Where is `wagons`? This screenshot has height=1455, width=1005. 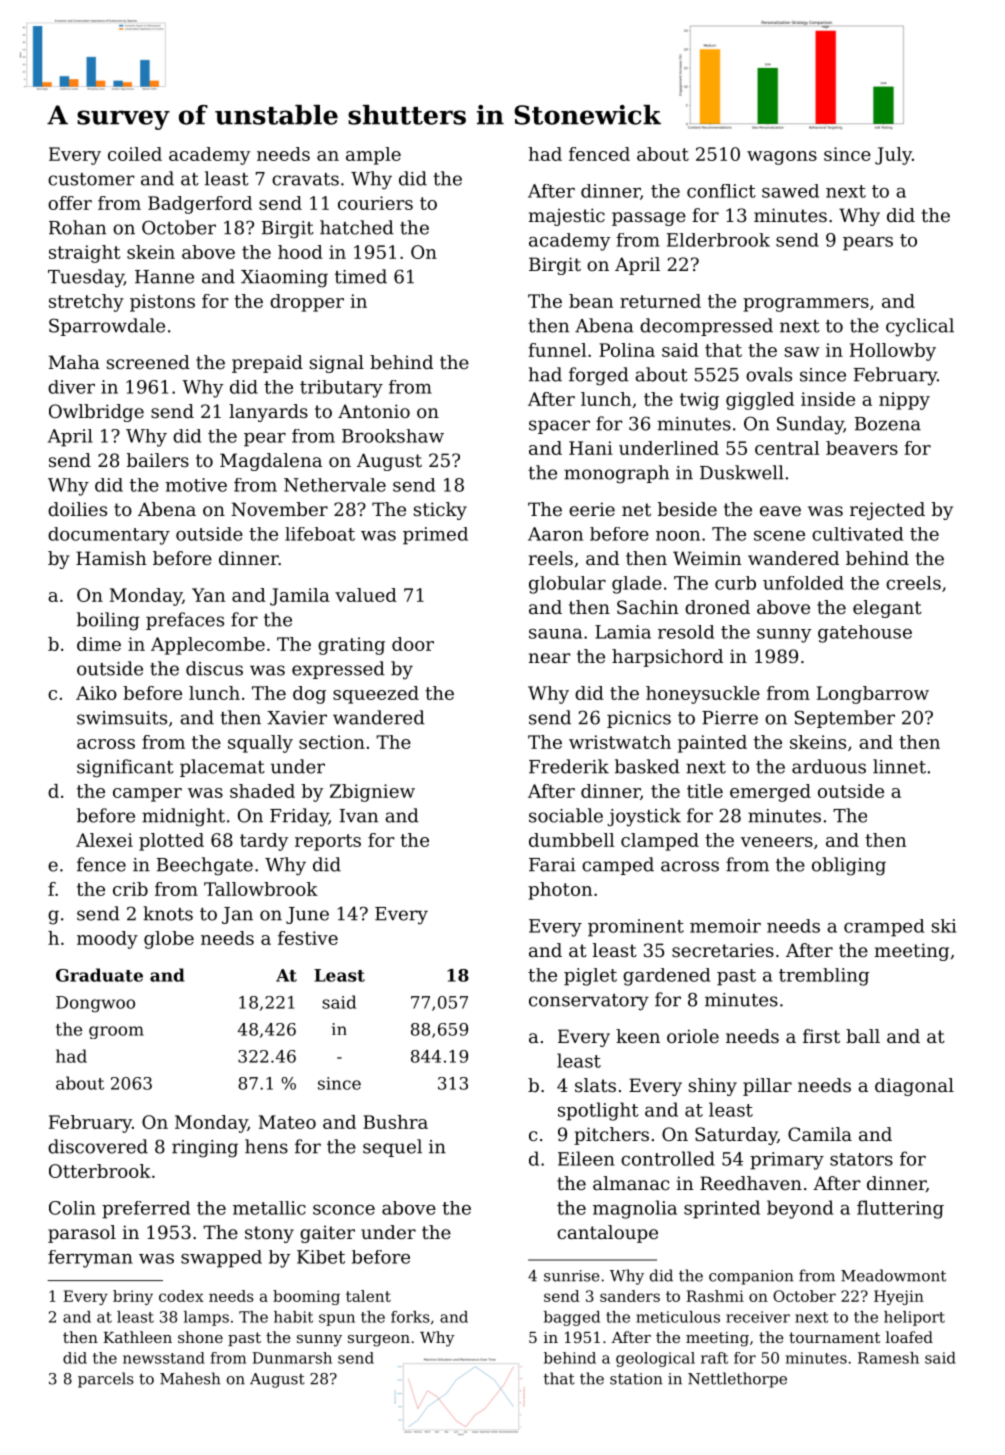 wagons is located at coordinates (782, 158).
